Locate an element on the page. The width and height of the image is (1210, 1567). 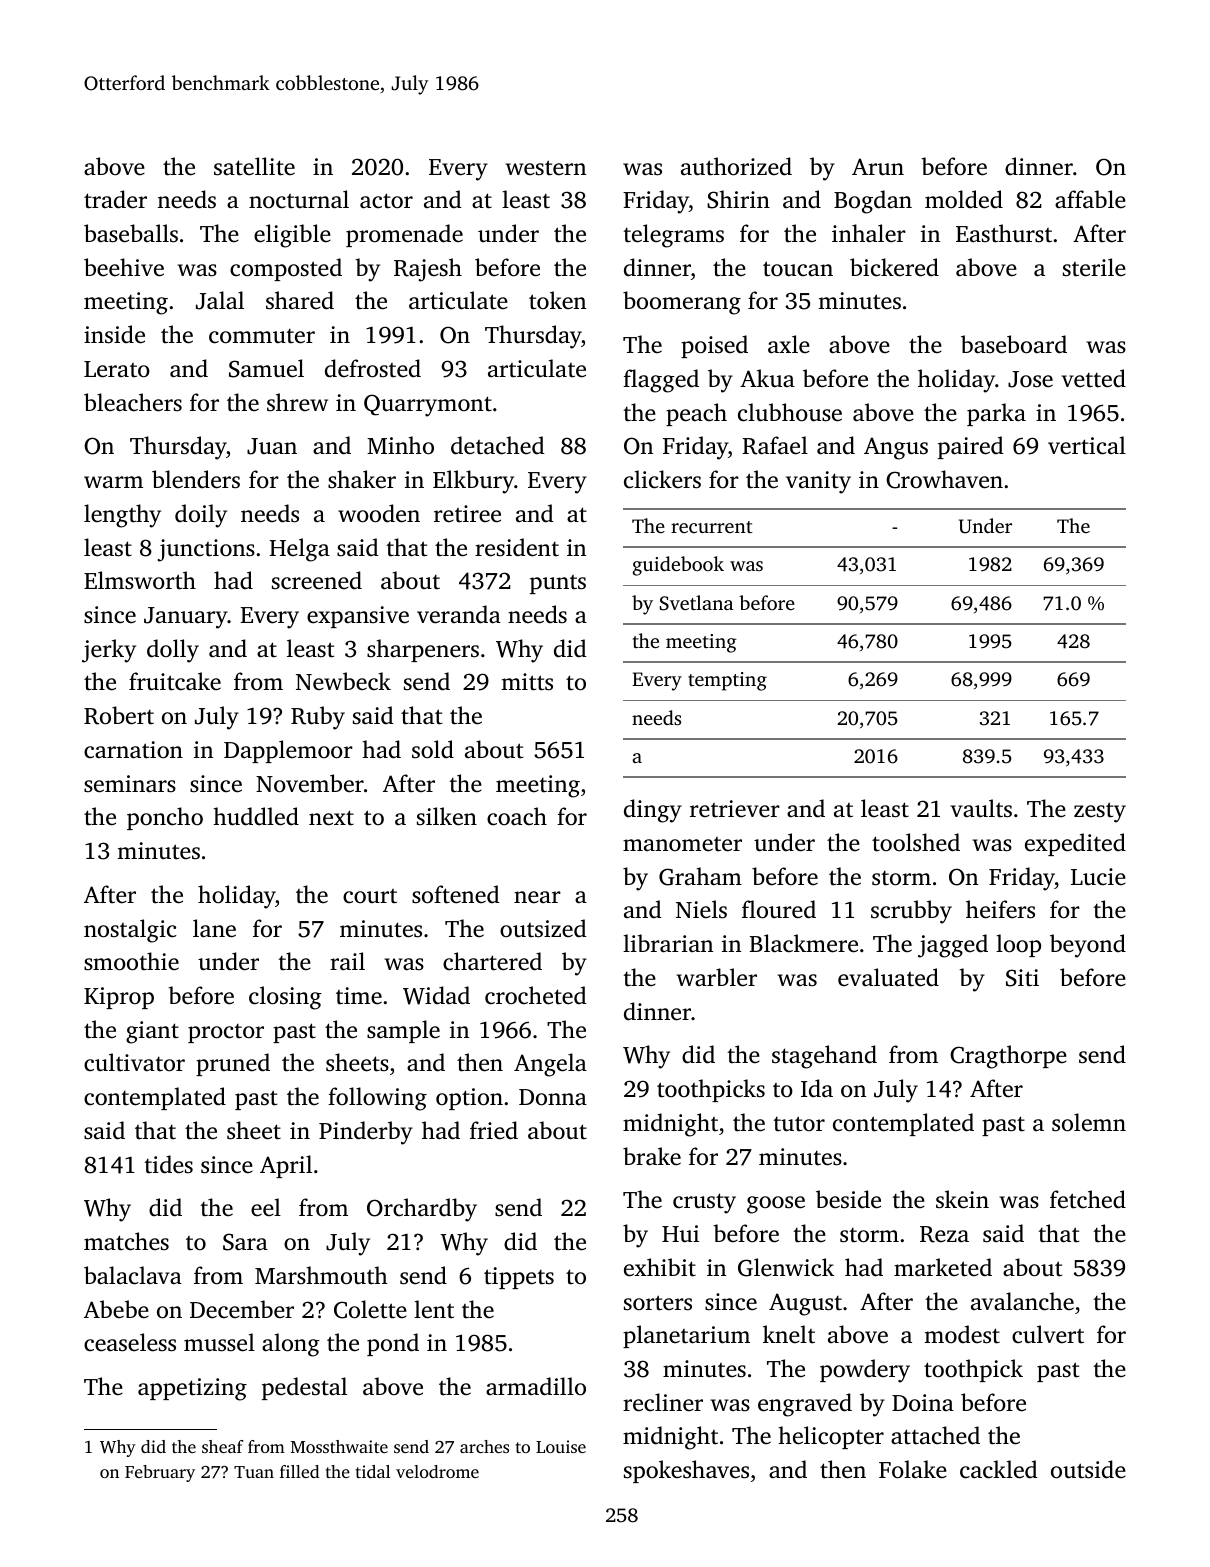
bickered is located at coordinates (894, 267).
